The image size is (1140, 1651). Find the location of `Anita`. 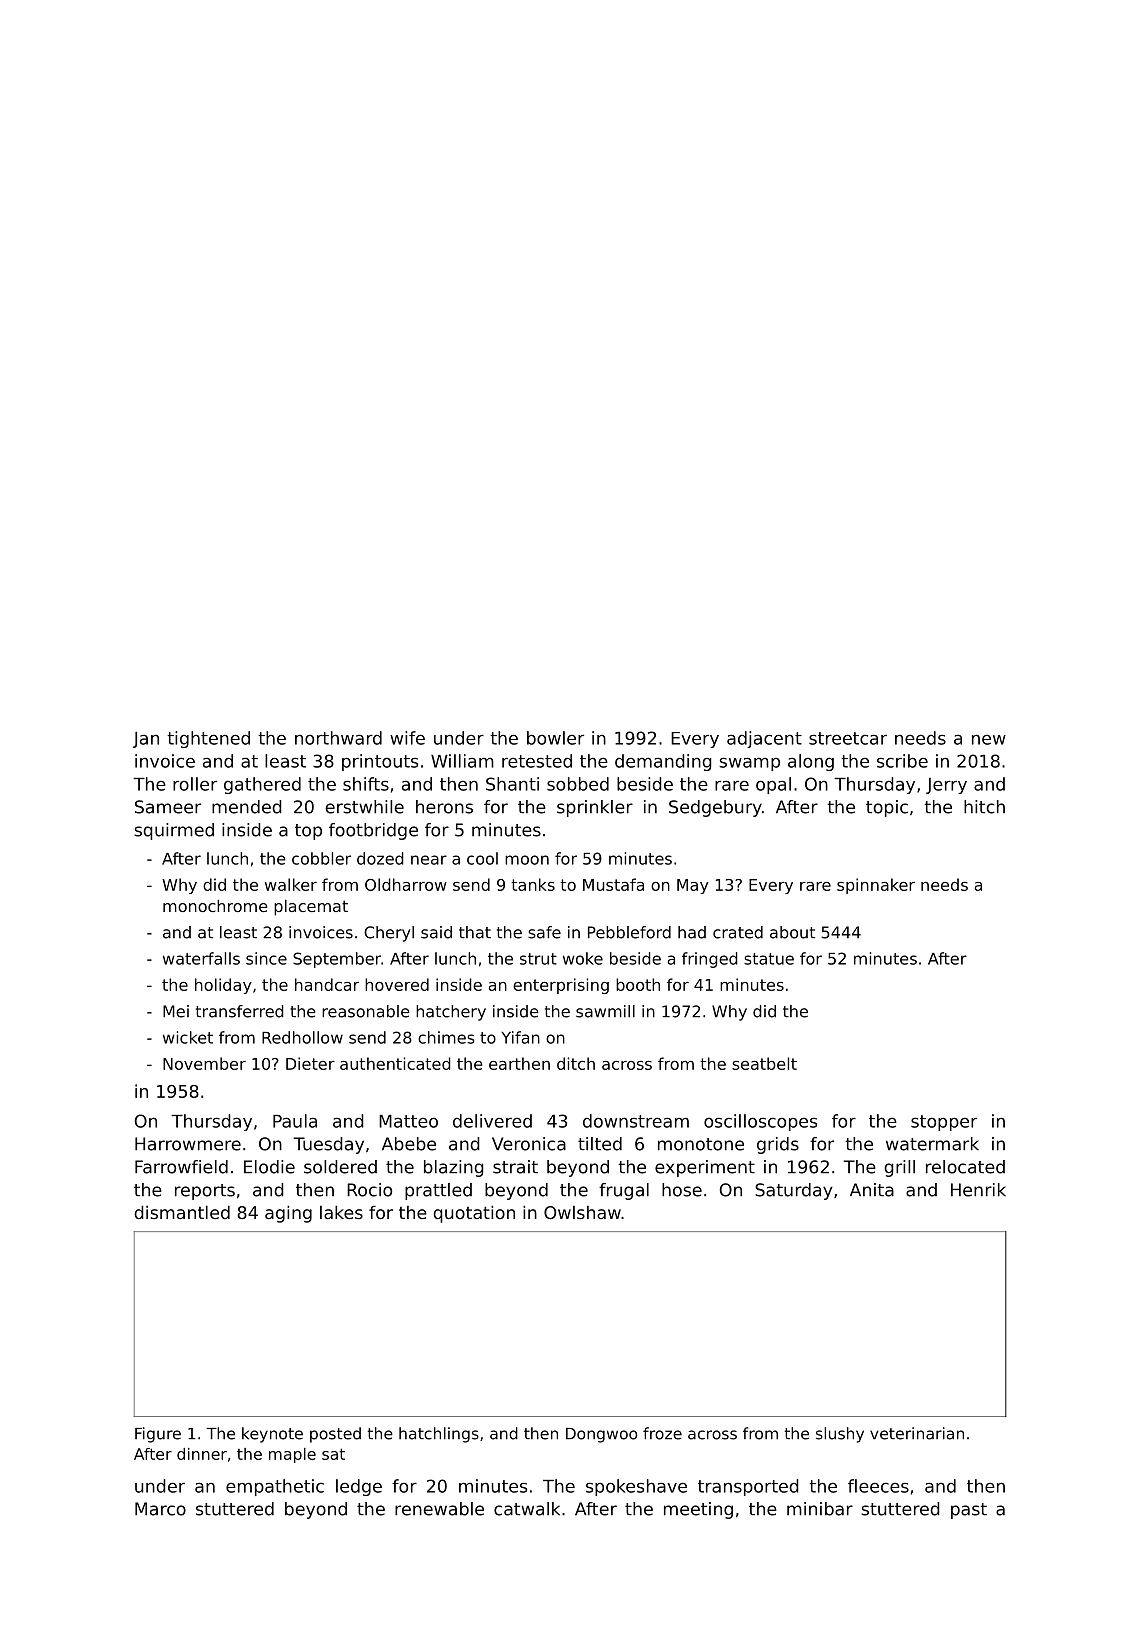

Anita is located at coordinates (872, 1190).
